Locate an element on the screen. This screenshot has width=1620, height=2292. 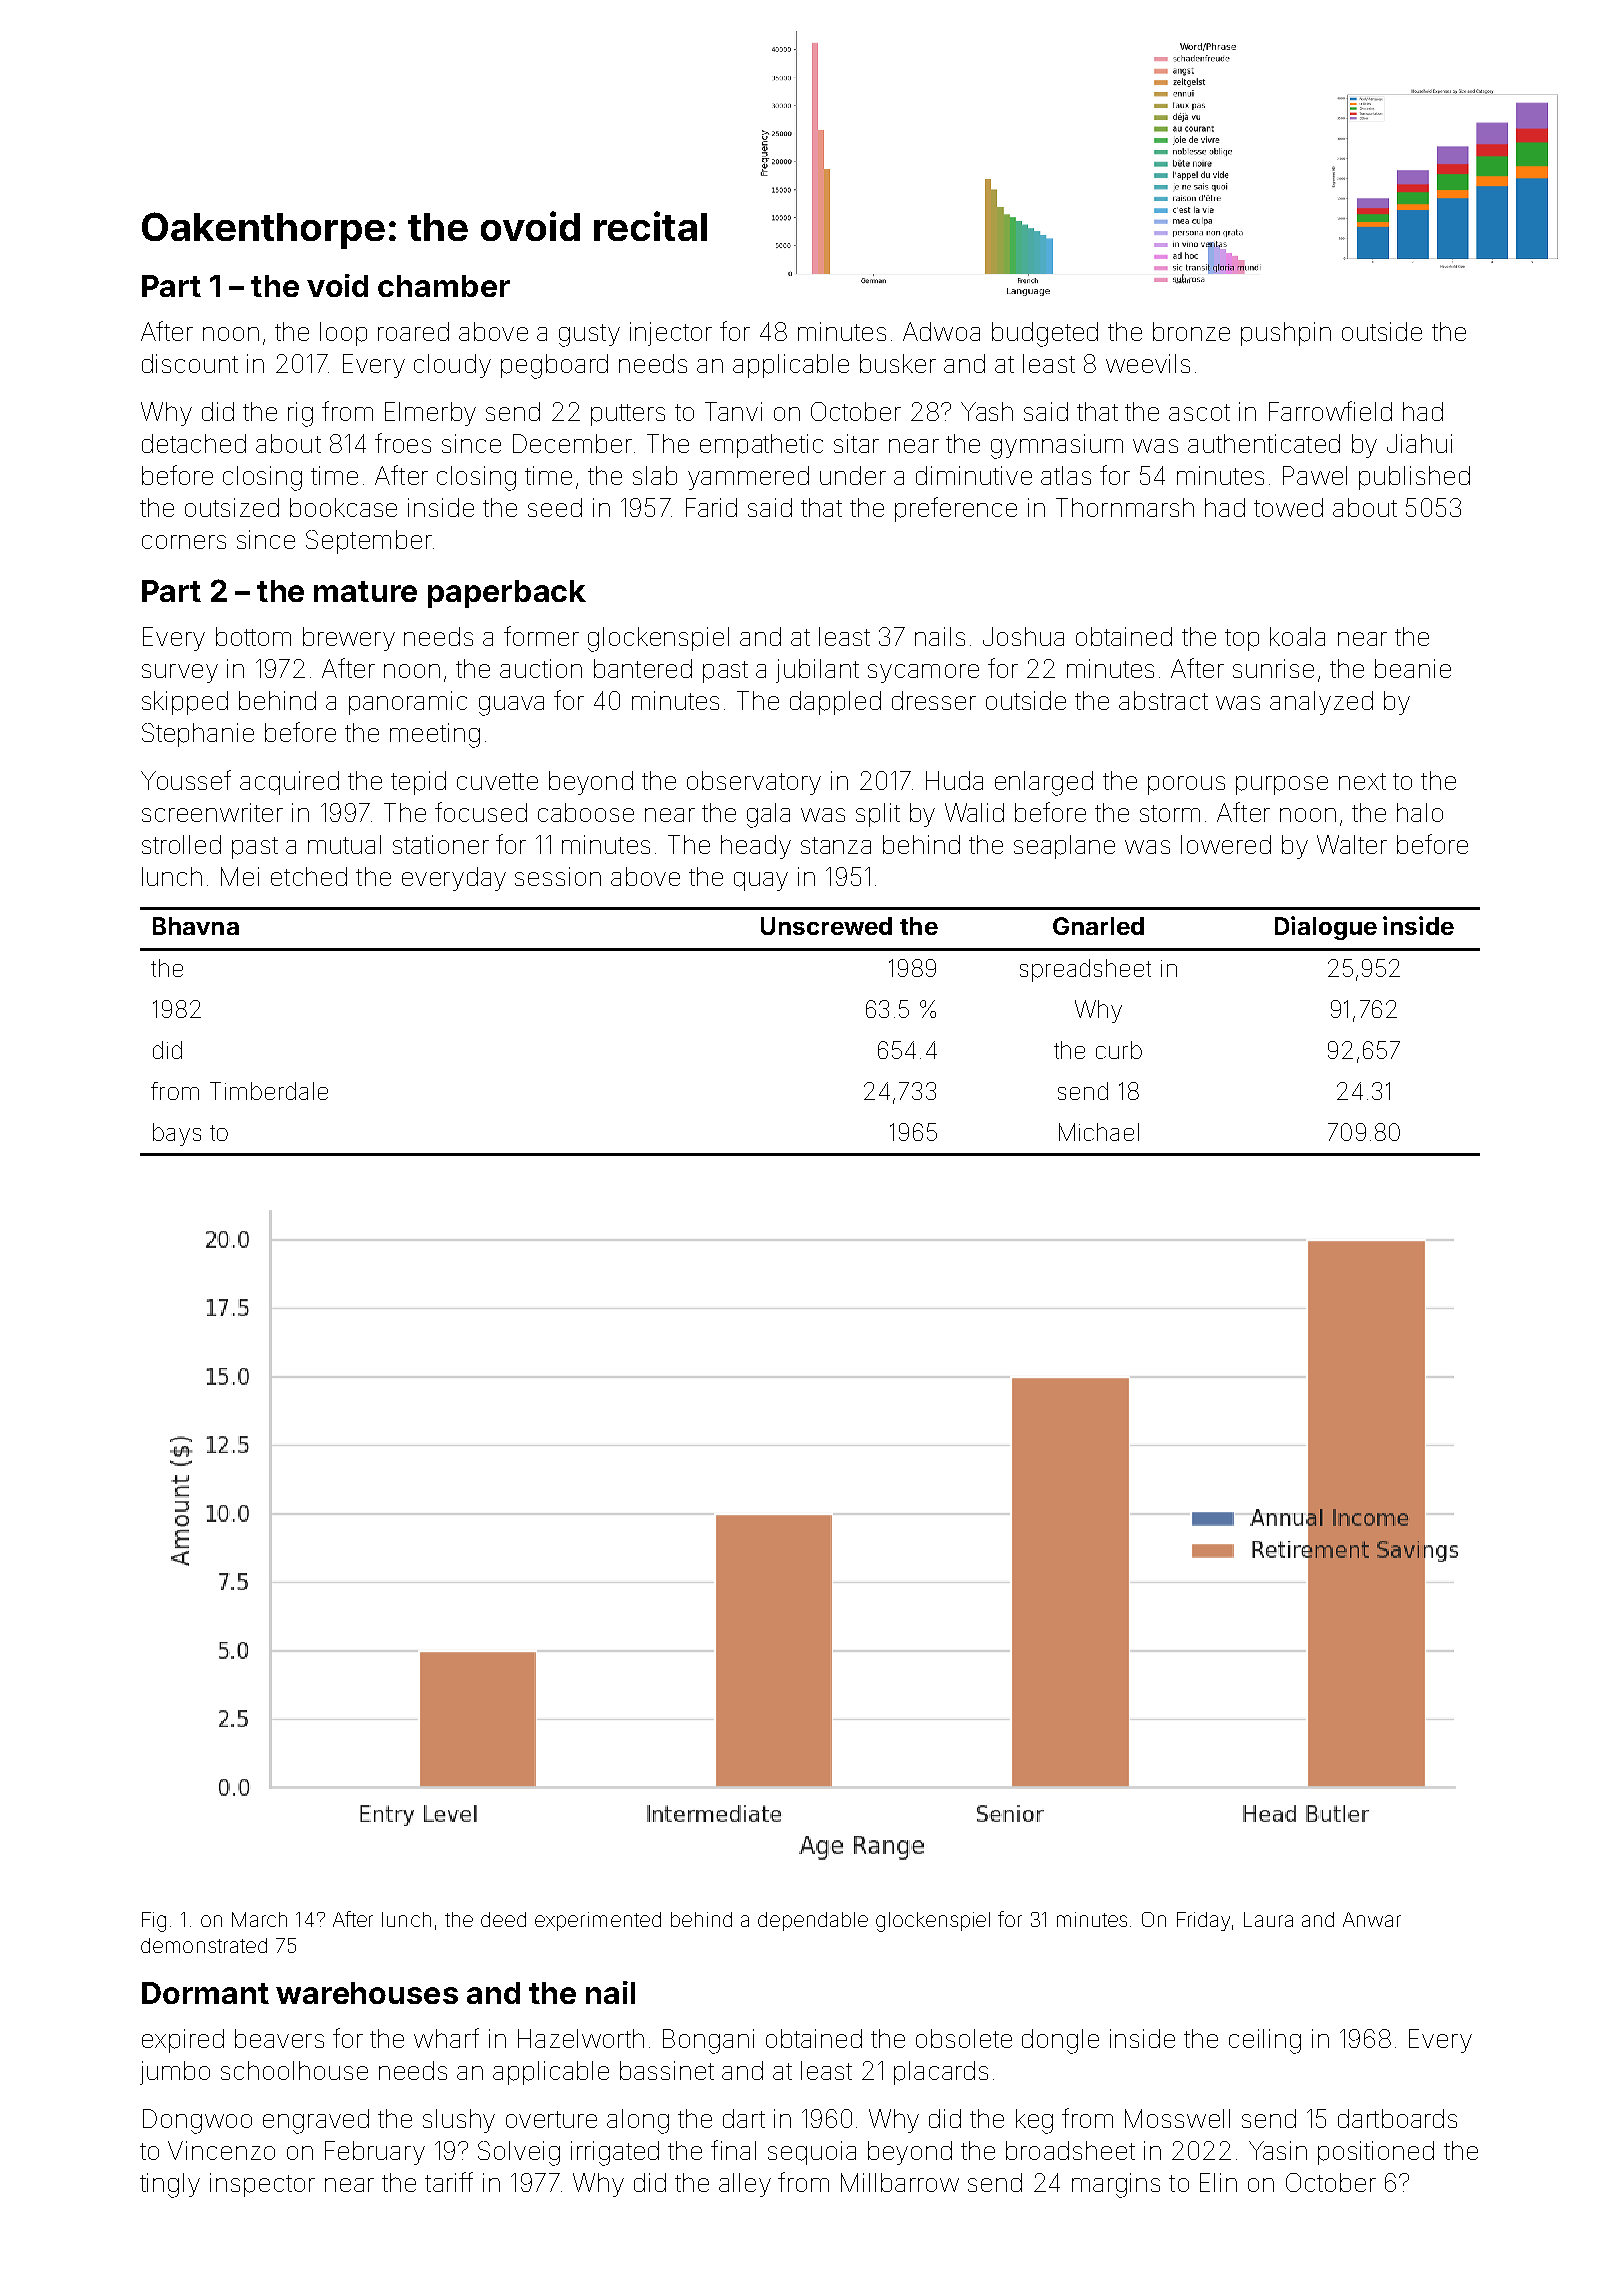
demonstrated is located at coordinates (204, 1945).
